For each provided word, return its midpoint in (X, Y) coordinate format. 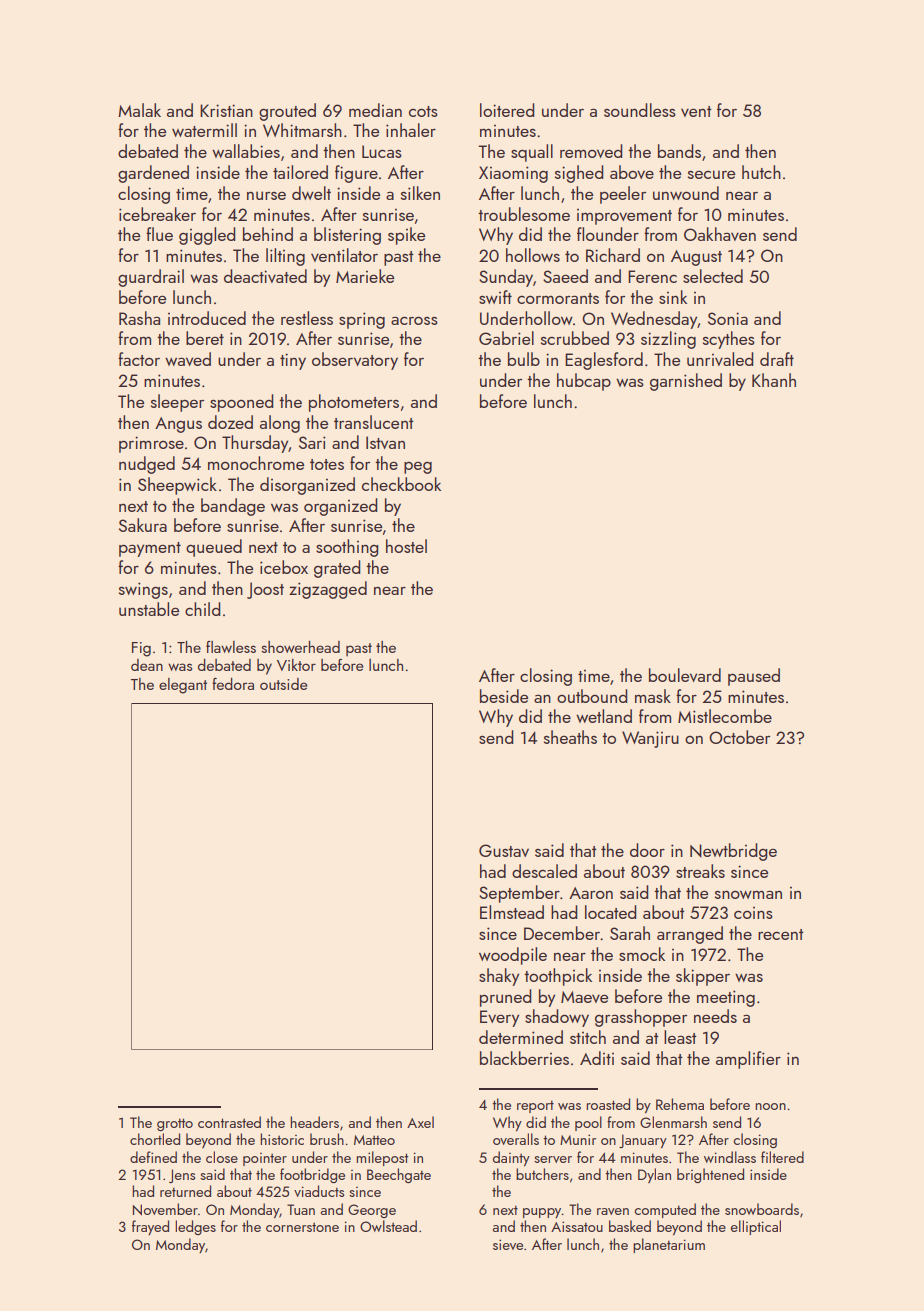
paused (754, 677)
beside (504, 696)
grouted (287, 112)
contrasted (229, 1122)
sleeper (177, 403)
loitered (507, 110)
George (372, 1211)
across (414, 320)
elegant (183, 686)
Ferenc (652, 276)
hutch (761, 172)
